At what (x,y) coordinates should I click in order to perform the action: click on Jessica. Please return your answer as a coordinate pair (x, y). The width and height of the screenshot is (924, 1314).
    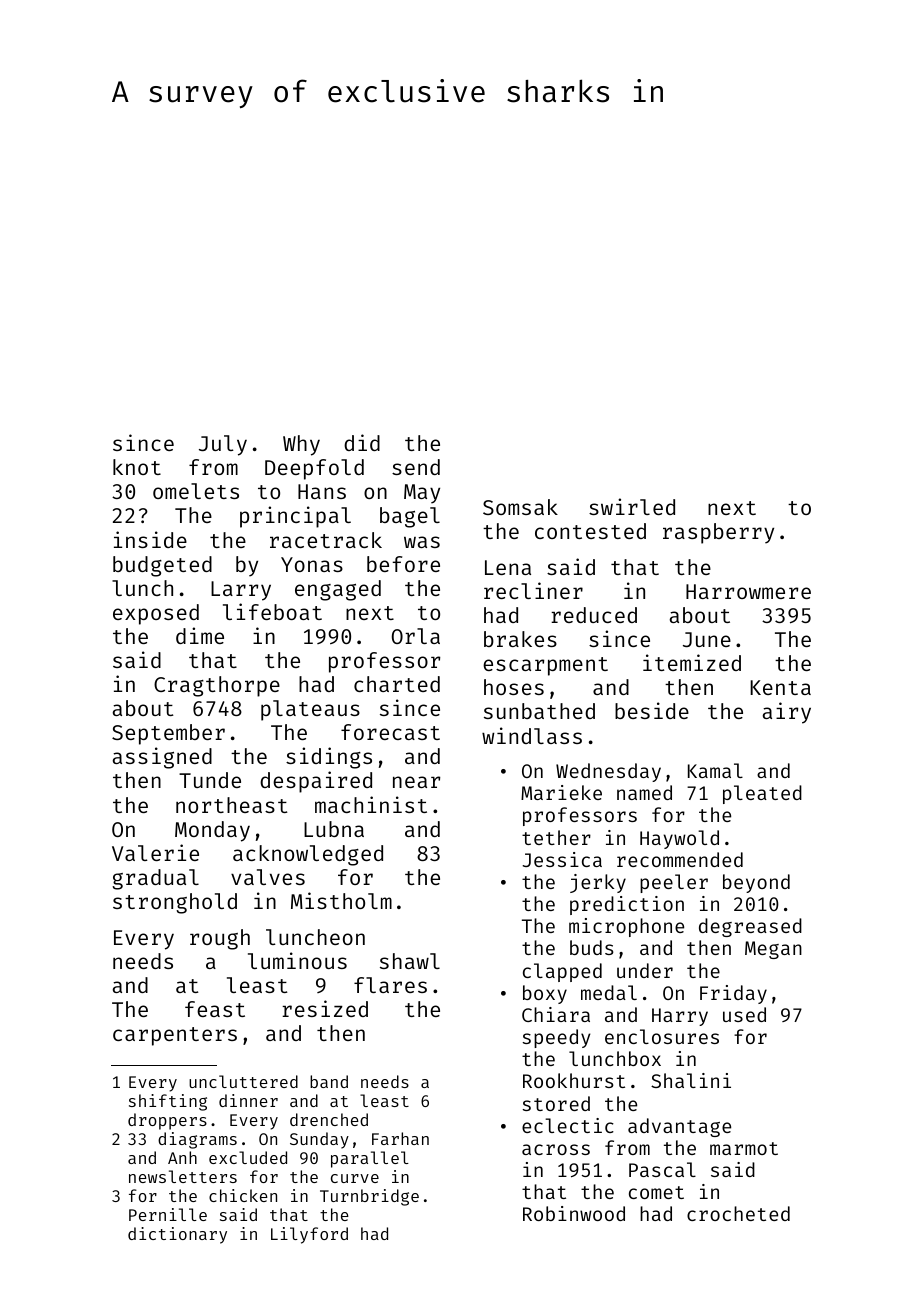
    Looking at the image, I should click on (562, 859).
